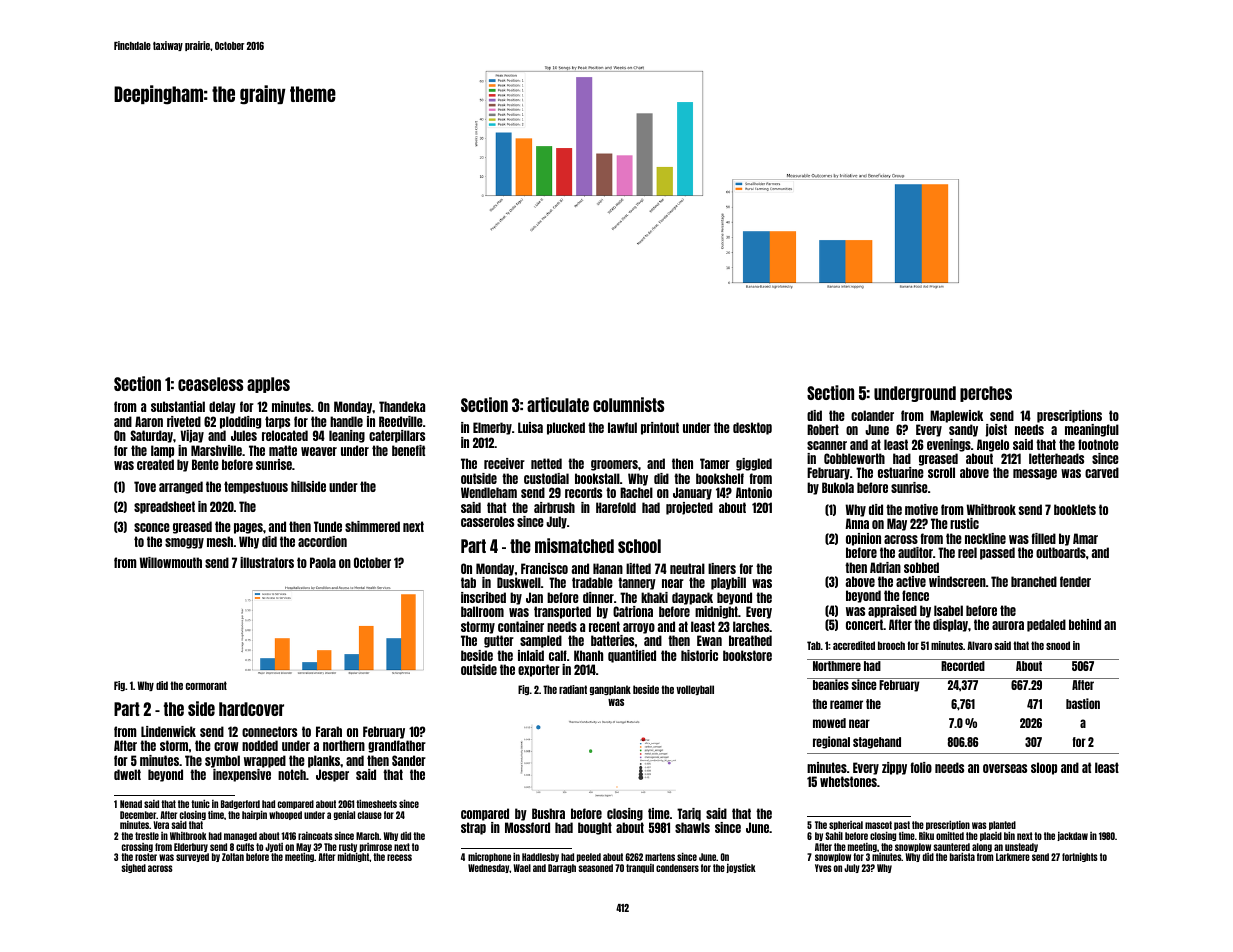 This image has width=1233, height=952. I want to click on matte, so click(283, 450).
